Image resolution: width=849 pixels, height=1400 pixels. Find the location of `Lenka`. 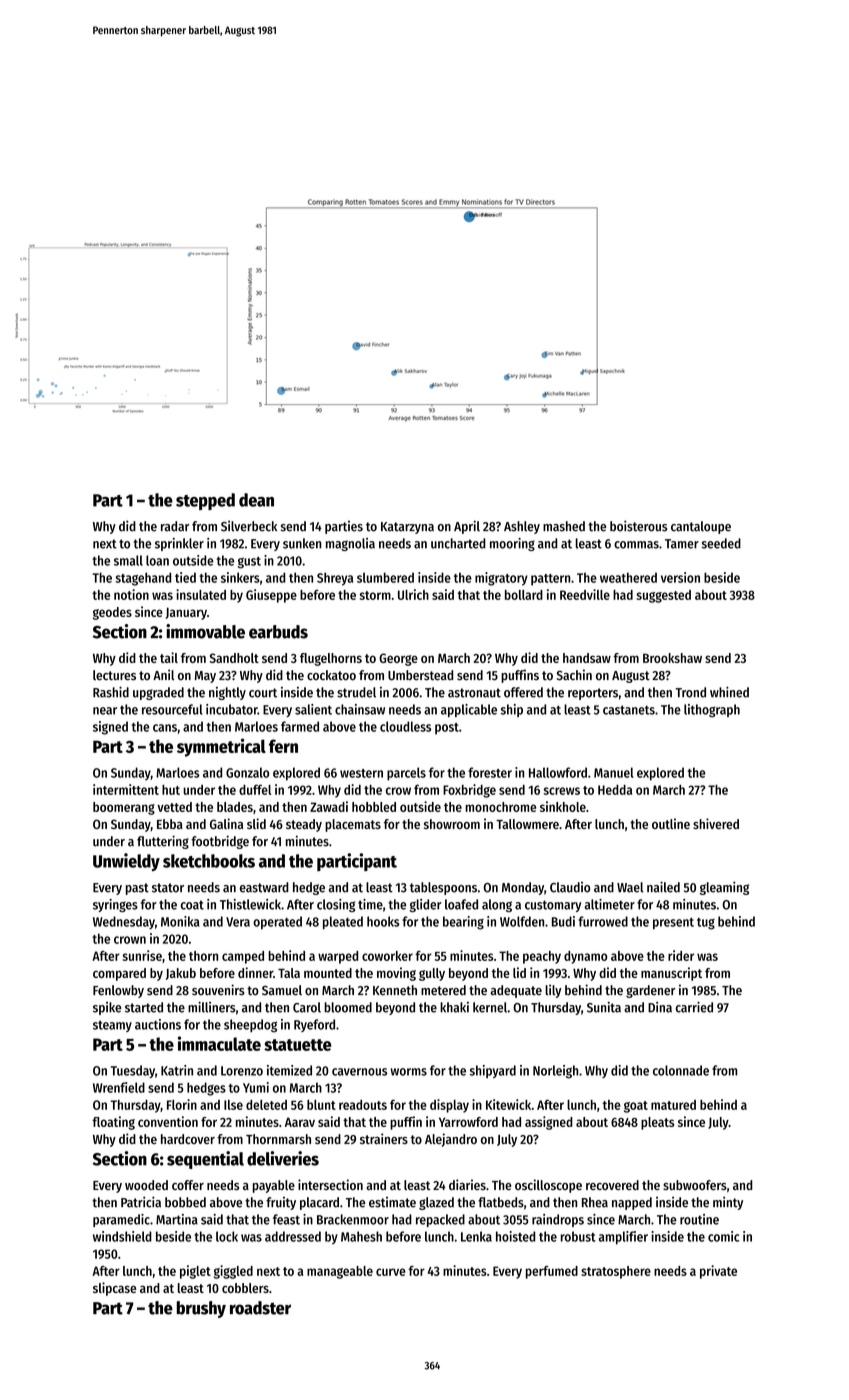

Lenka is located at coordinates (476, 1236).
